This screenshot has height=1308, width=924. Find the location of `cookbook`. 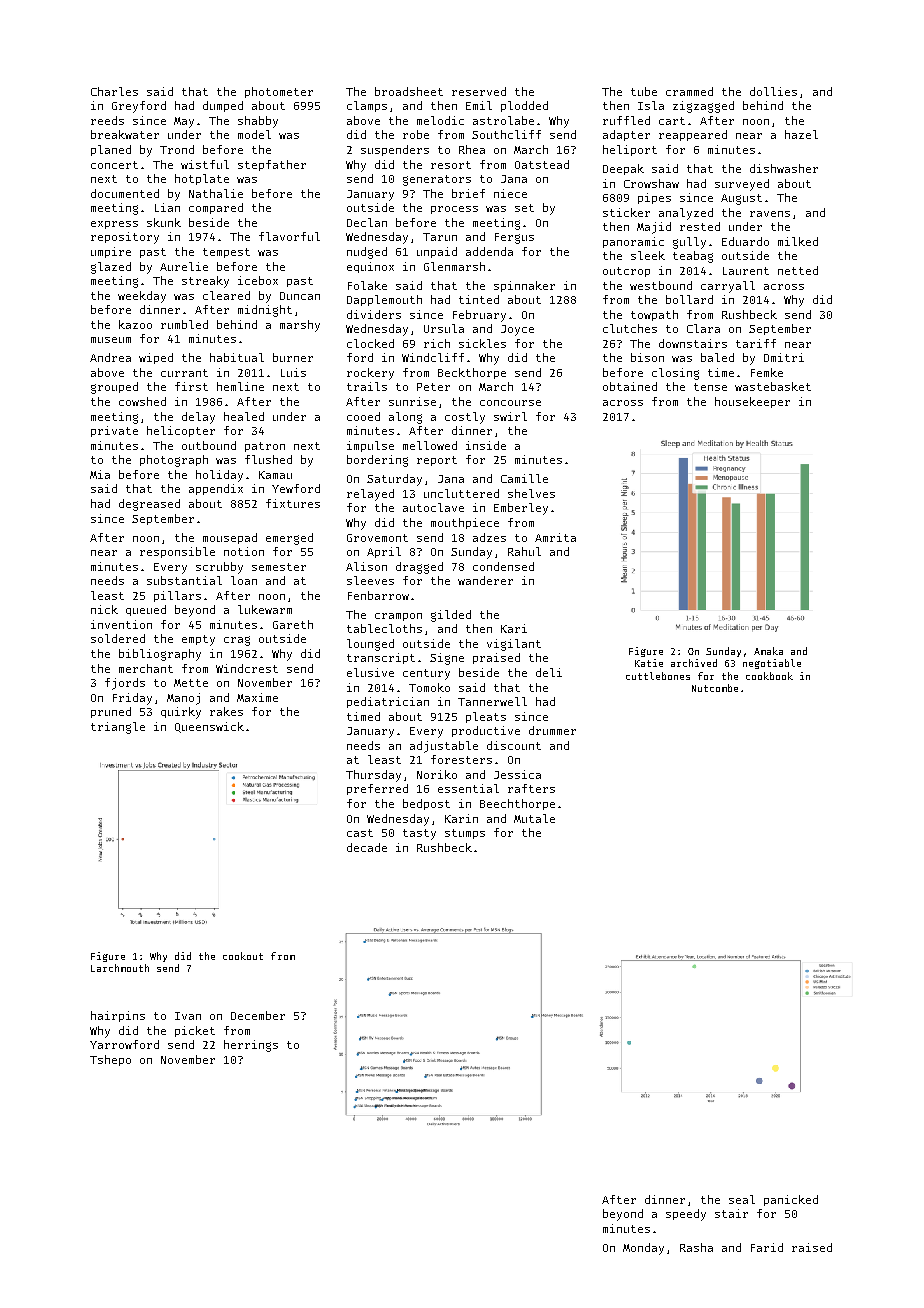

cookbook is located at coordinates (769, 676).
